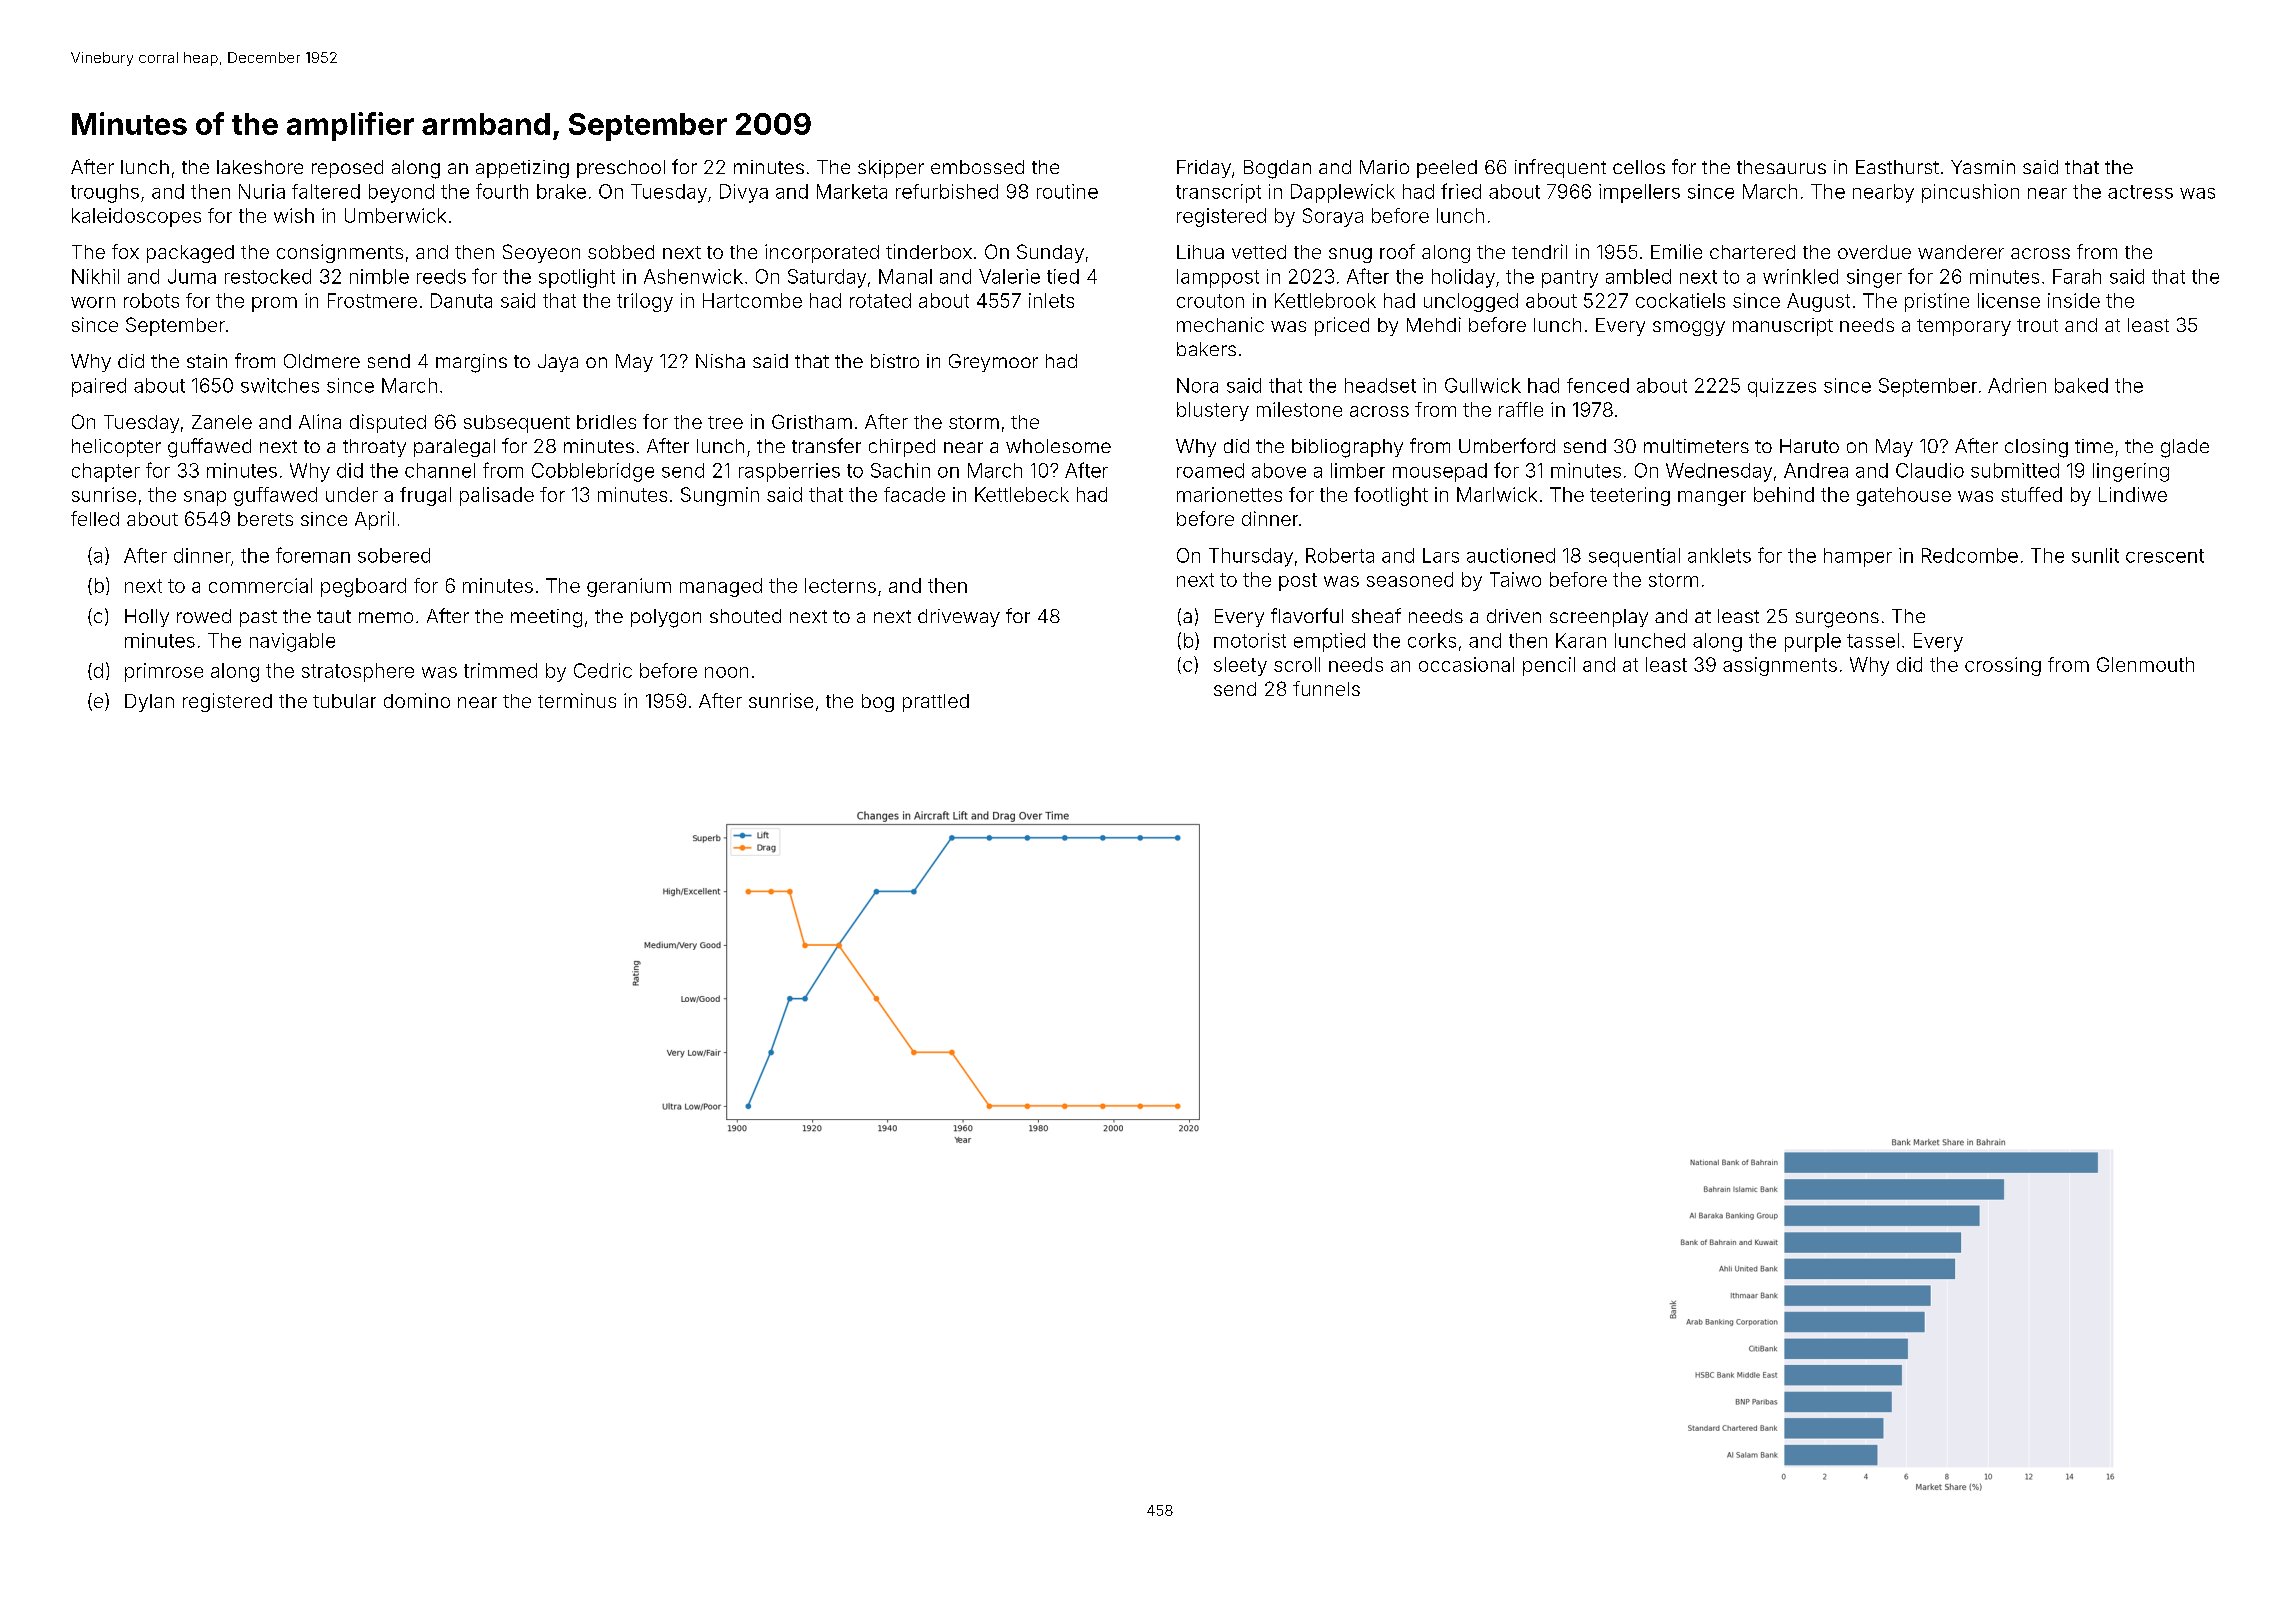 The image size is (2292, 1620). What do you see at coordinates (2081, 385) in the document?
I see `baked` at bounding box center [2081, 385].
